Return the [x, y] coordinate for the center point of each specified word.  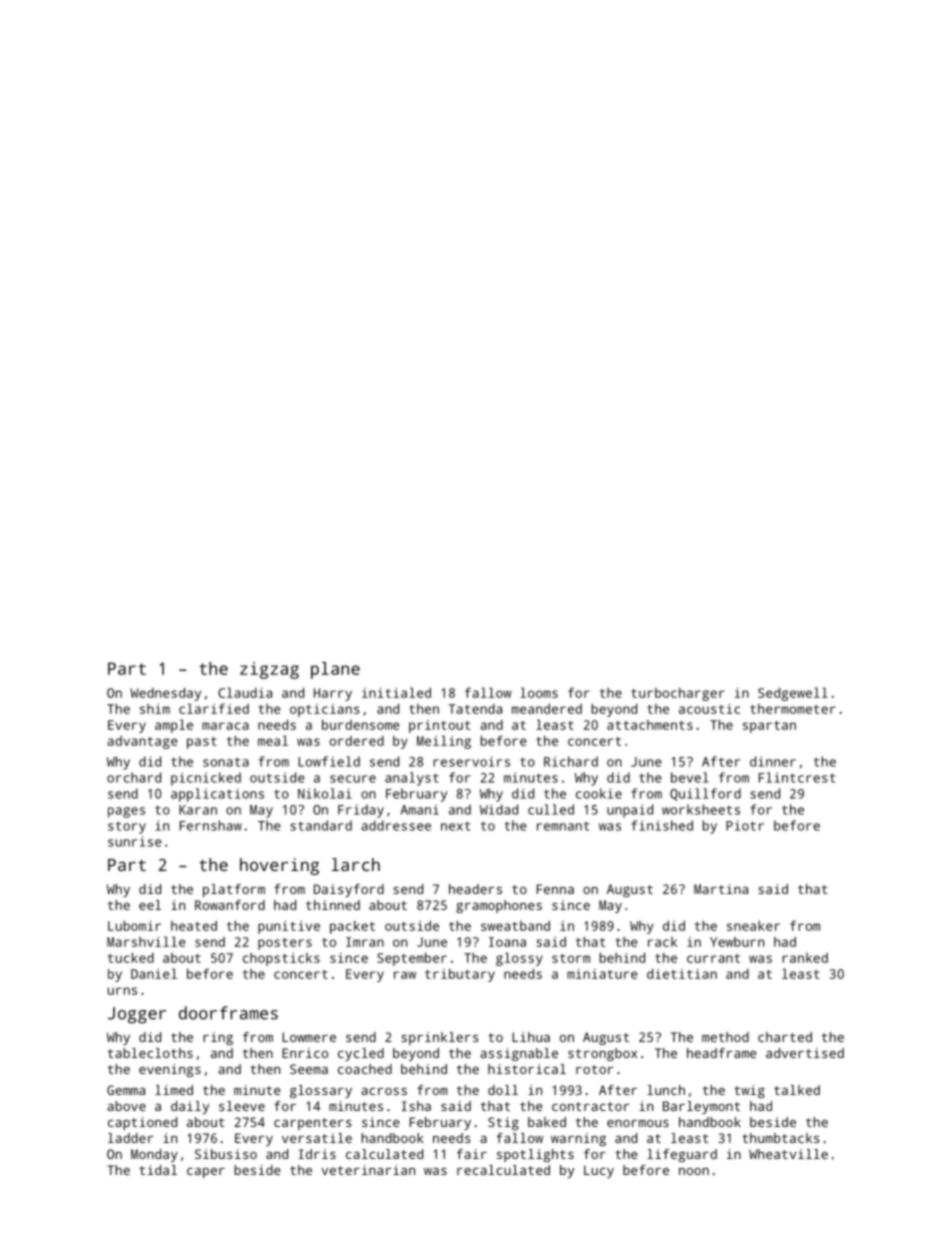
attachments [650, 725]
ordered [357, 741]
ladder [130, 1138]
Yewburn [737, 942]
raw [405, 975]
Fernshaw [211, 825]
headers [475, 889]
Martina [721, 889]
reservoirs [471, 761]
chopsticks [281, 959]
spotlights [535, 1155]
